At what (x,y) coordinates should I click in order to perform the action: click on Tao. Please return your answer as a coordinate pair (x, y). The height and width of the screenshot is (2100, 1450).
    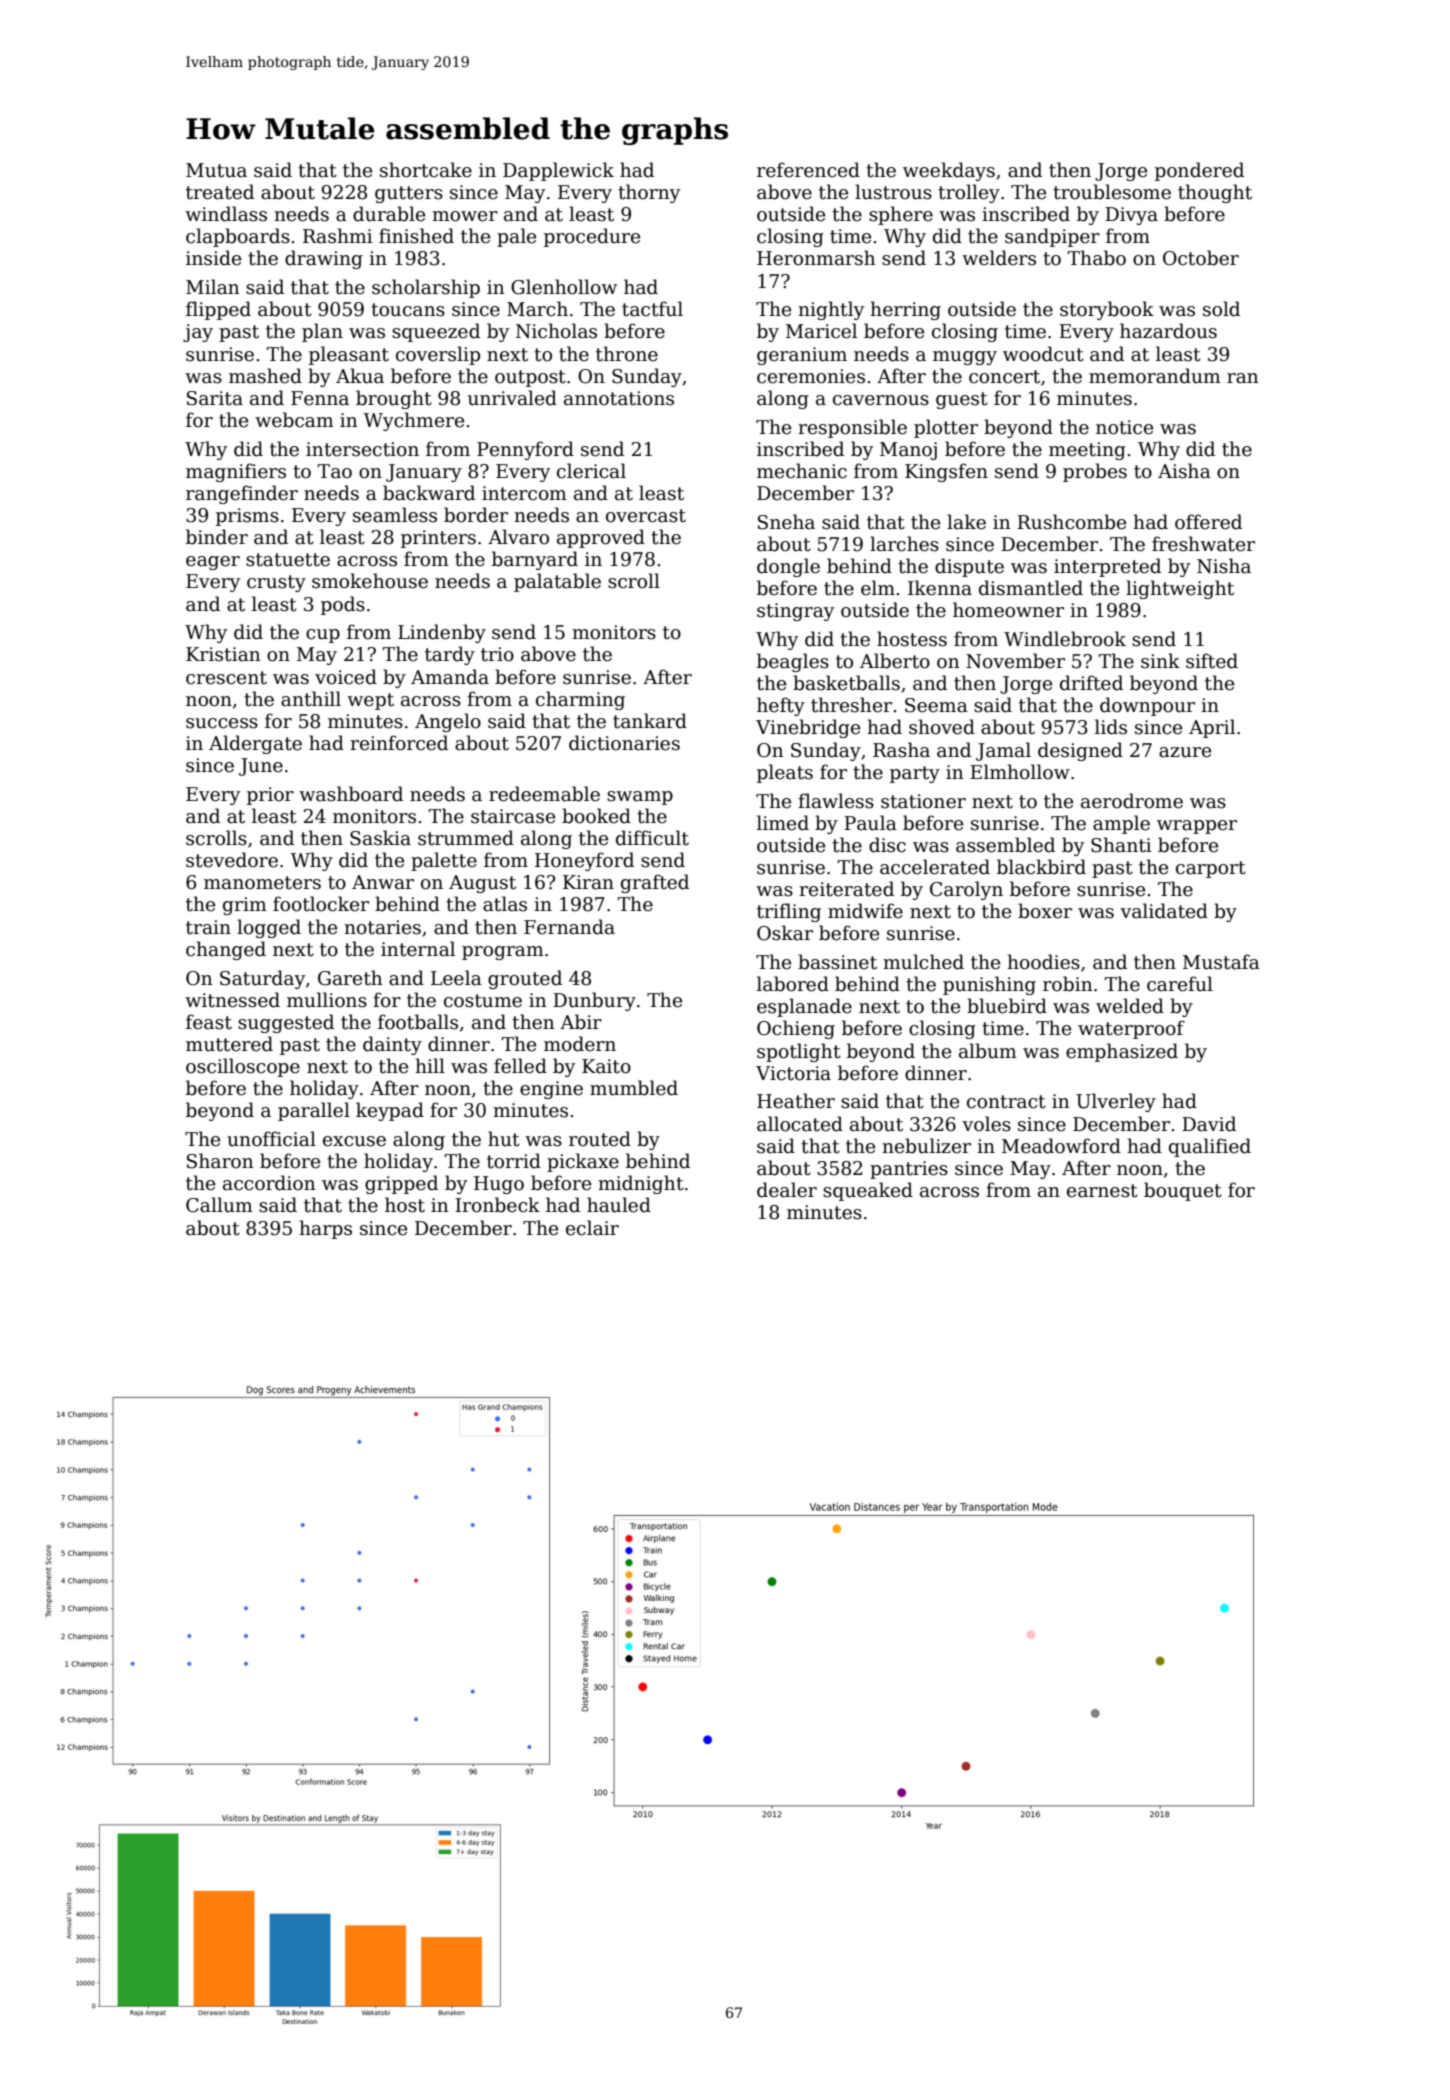
    Looking at the image, I should click on (335, 471).
